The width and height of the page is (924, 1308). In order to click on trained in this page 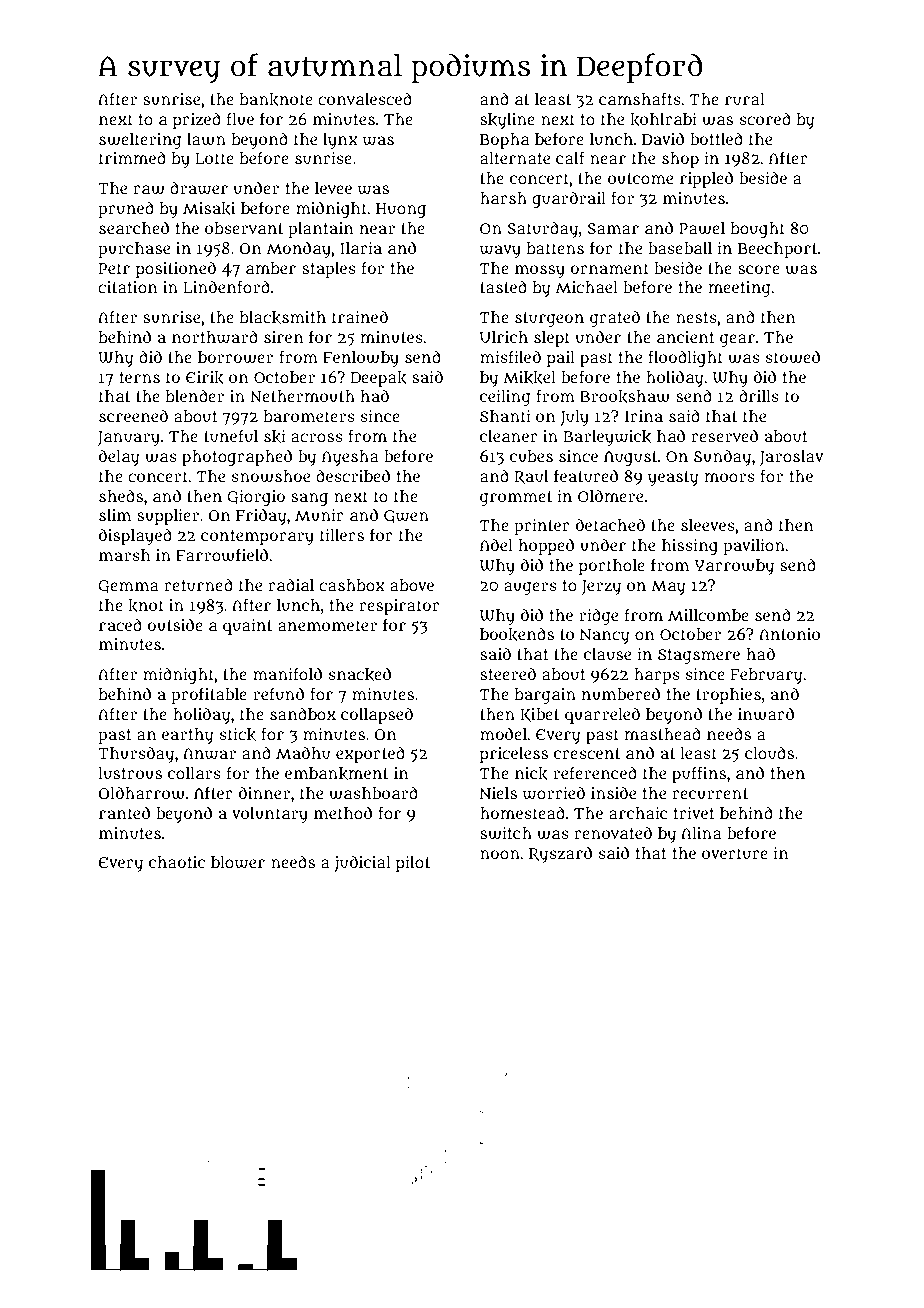, I will do `click(360, 316)`.
